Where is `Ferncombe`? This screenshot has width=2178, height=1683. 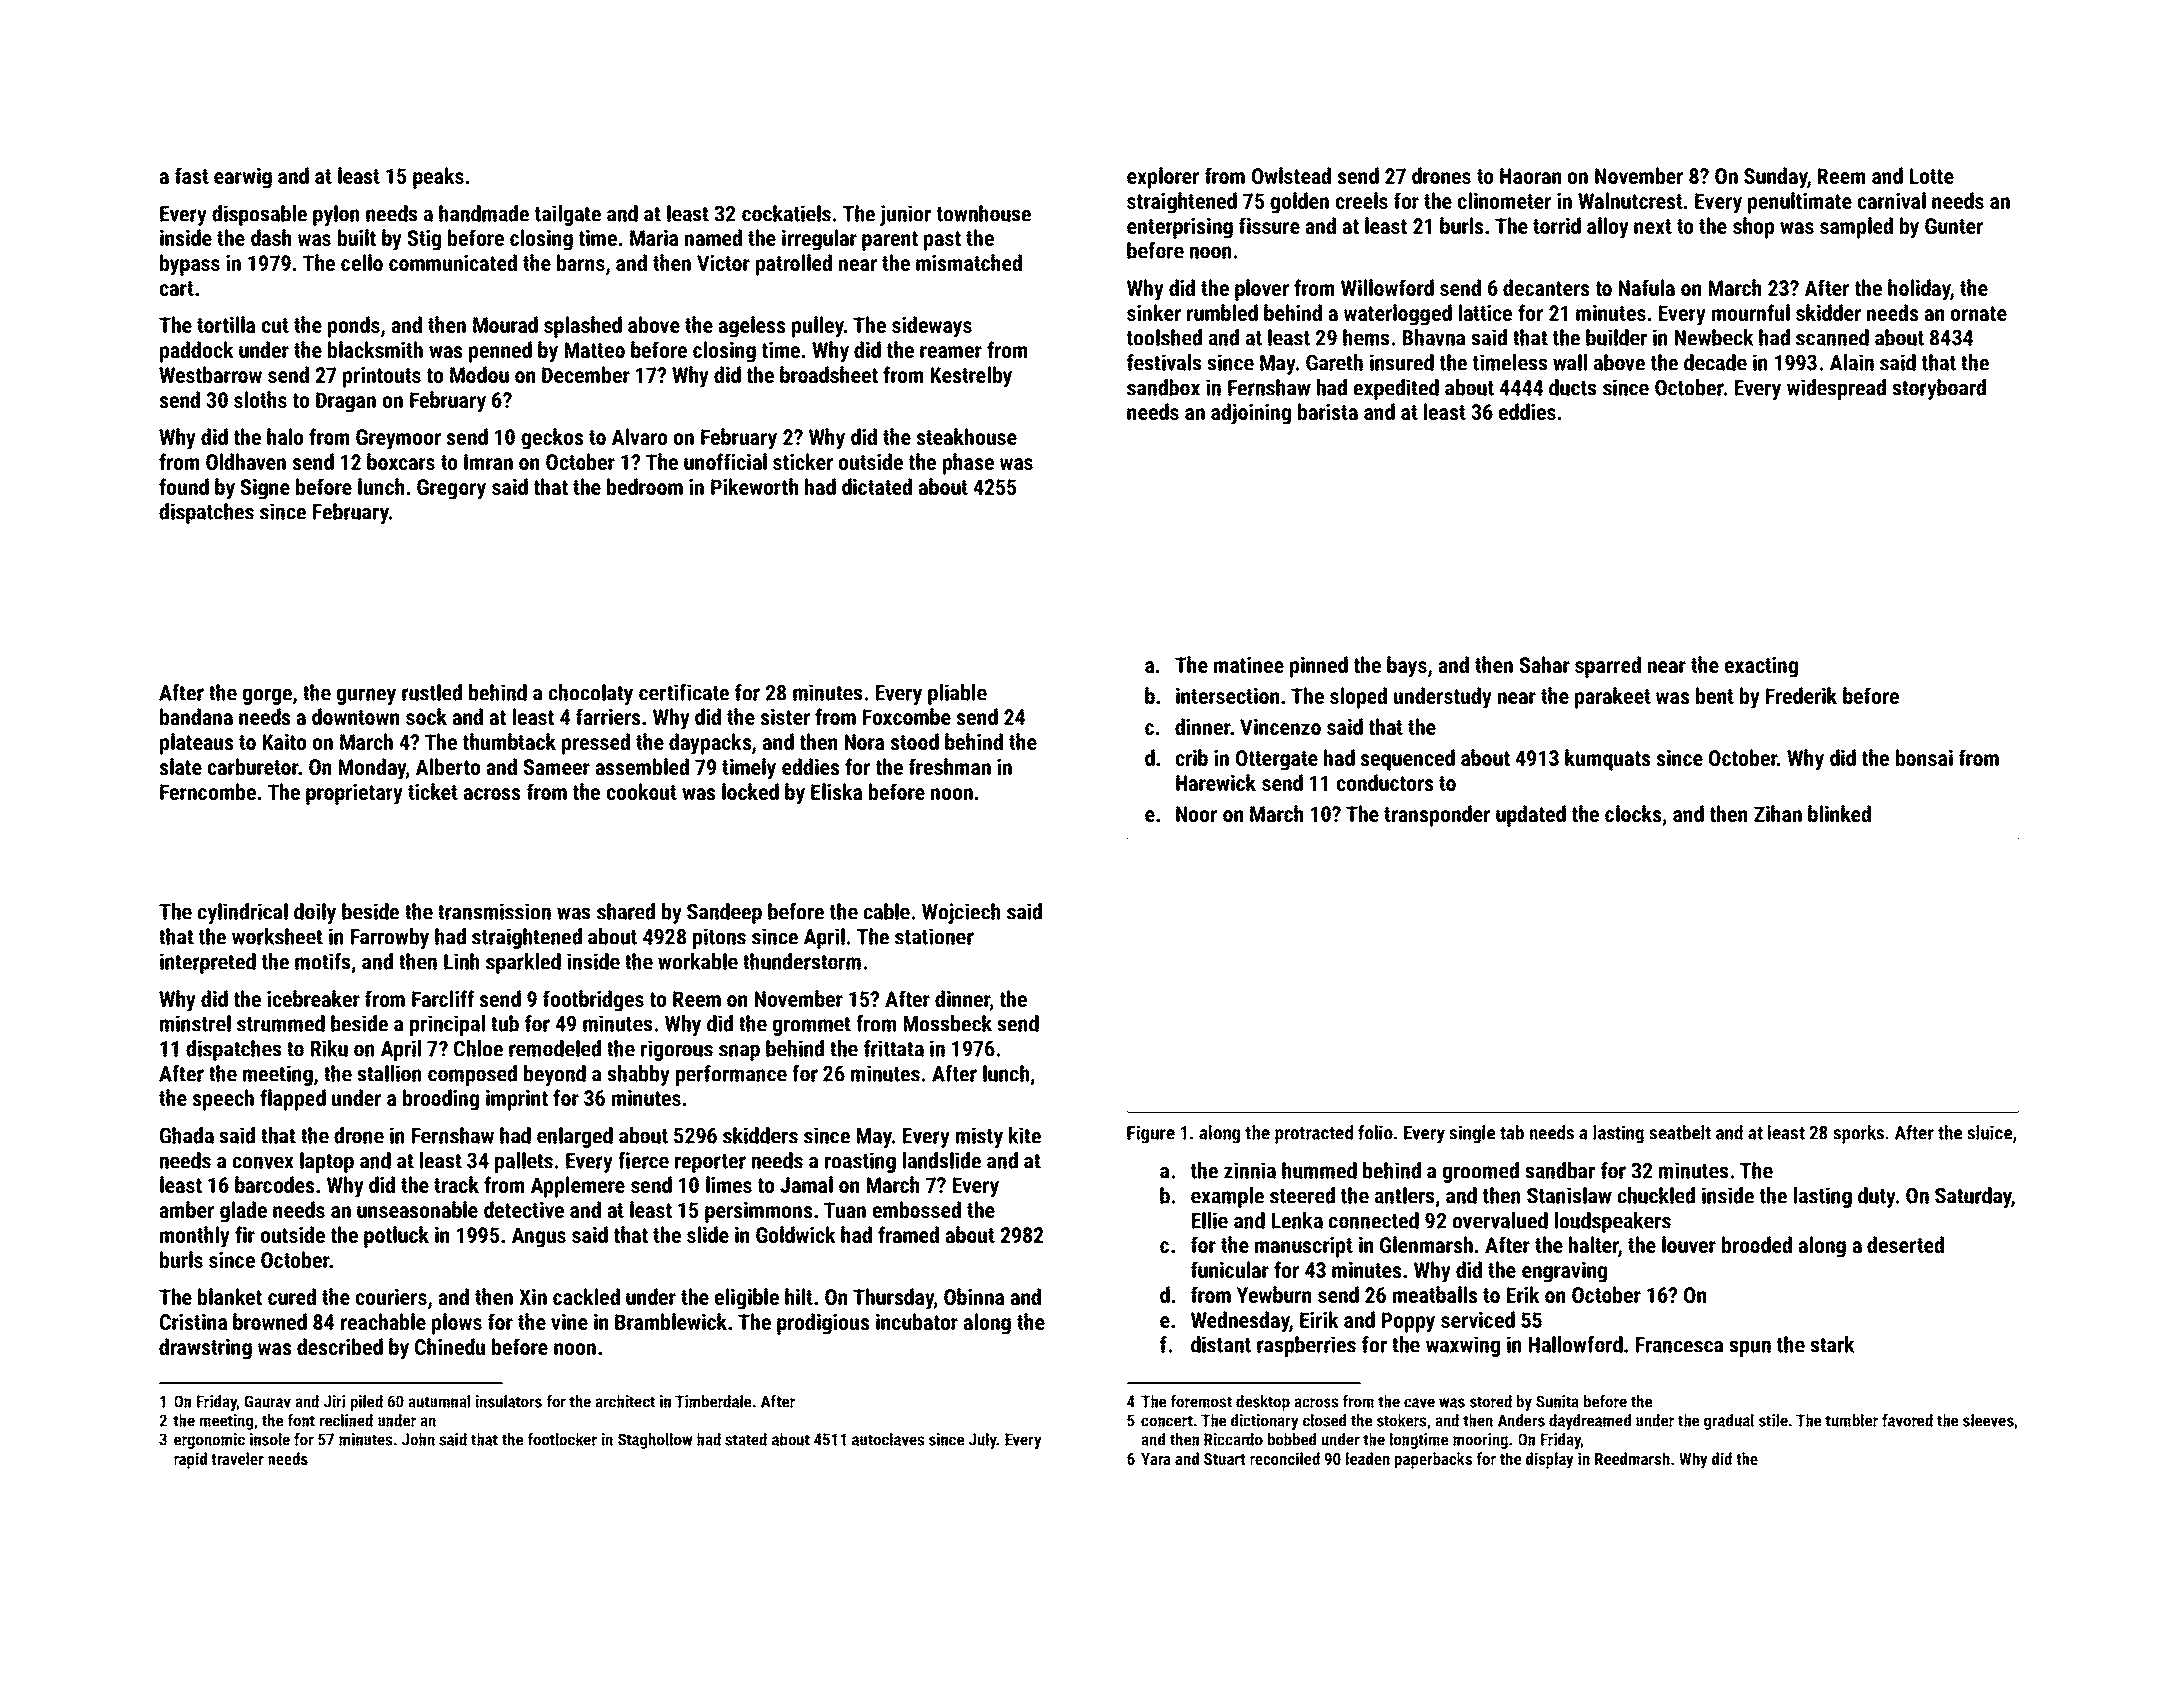
Ferncombe is located at coordinates (208, 791).
